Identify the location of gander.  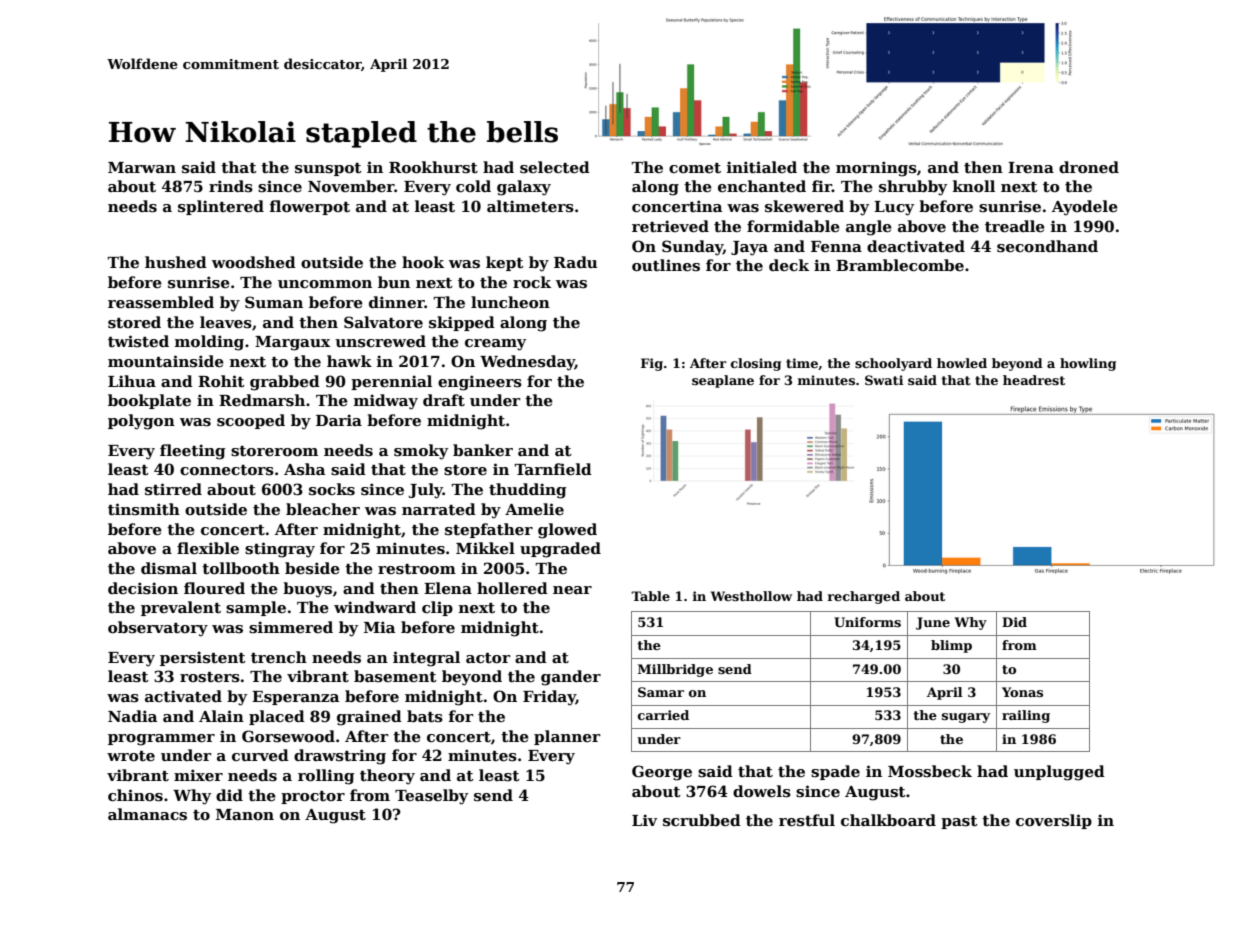
(571, 678).
